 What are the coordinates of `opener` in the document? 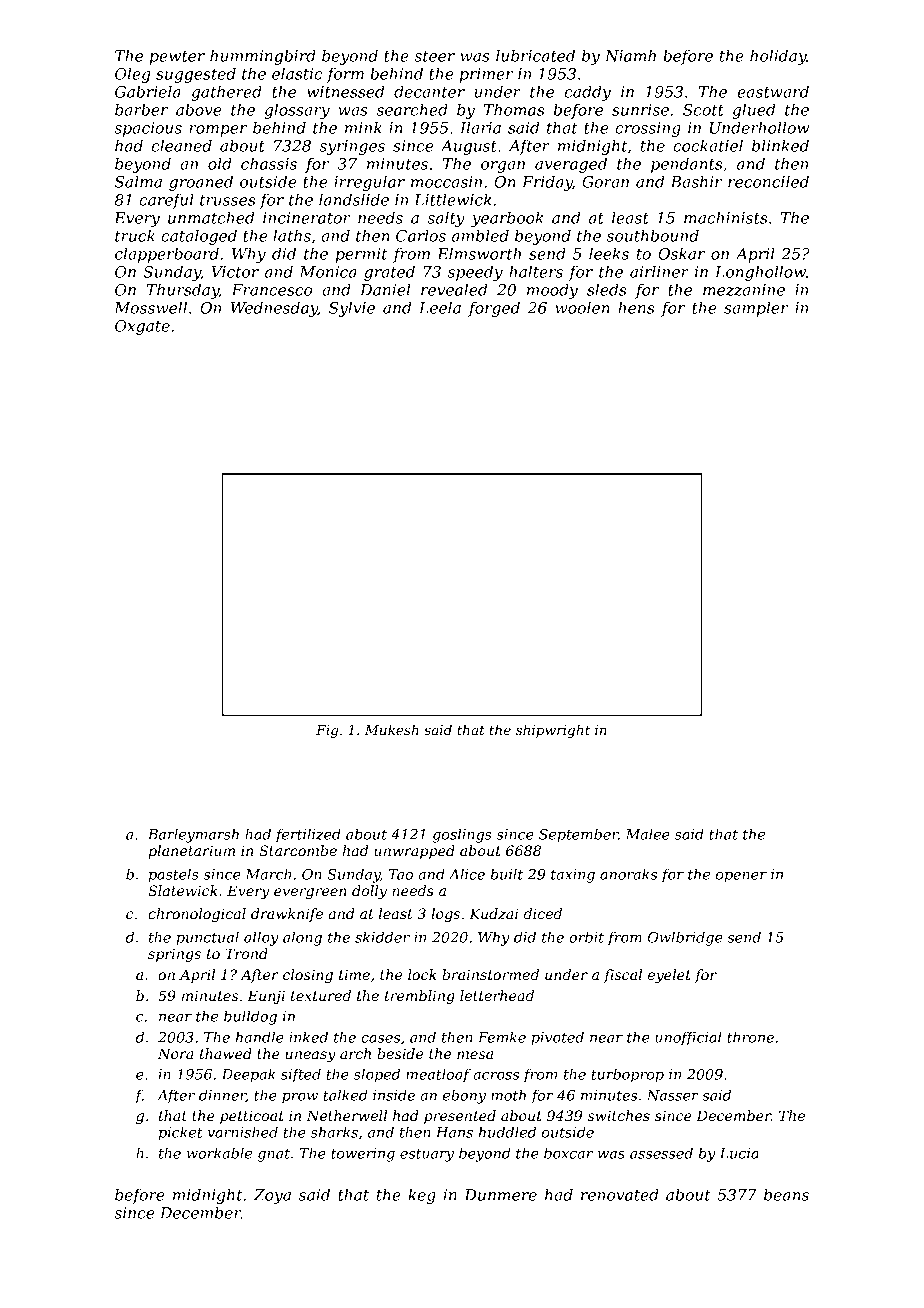 It's located at (741, 877).
